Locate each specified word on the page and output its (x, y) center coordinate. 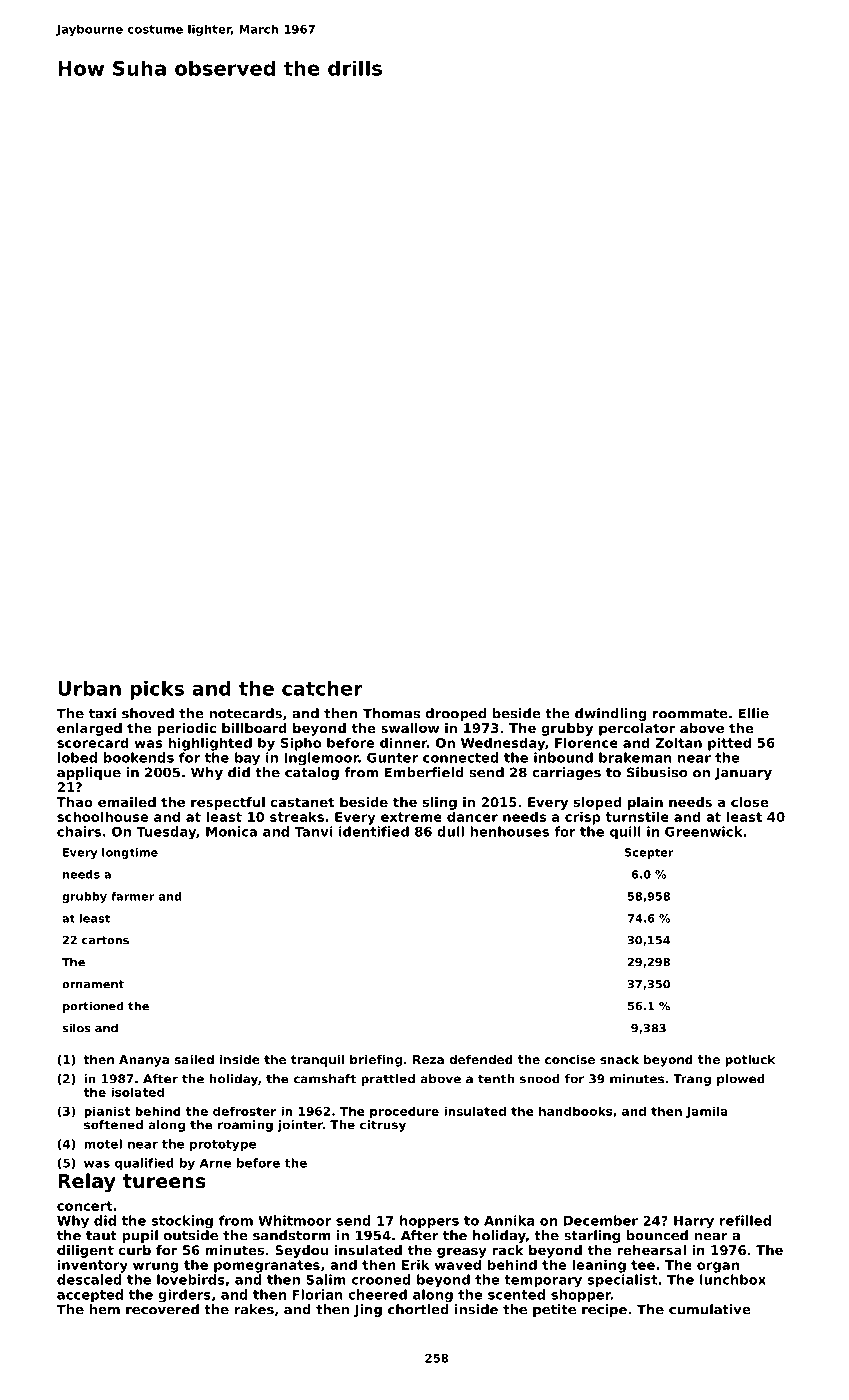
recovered (162, 1309)
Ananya (144, 1061)
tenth (496, 1079)
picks (157, 690)
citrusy (383, 1126)
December (601, 1220)
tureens (164, 1181)
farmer (133, 896)
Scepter (649, 853)
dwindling (611, 714)
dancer (472, 816)
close (750, 802)
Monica (231, 831)
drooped (456, 714)
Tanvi (314, 831)
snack (619, 1059)
